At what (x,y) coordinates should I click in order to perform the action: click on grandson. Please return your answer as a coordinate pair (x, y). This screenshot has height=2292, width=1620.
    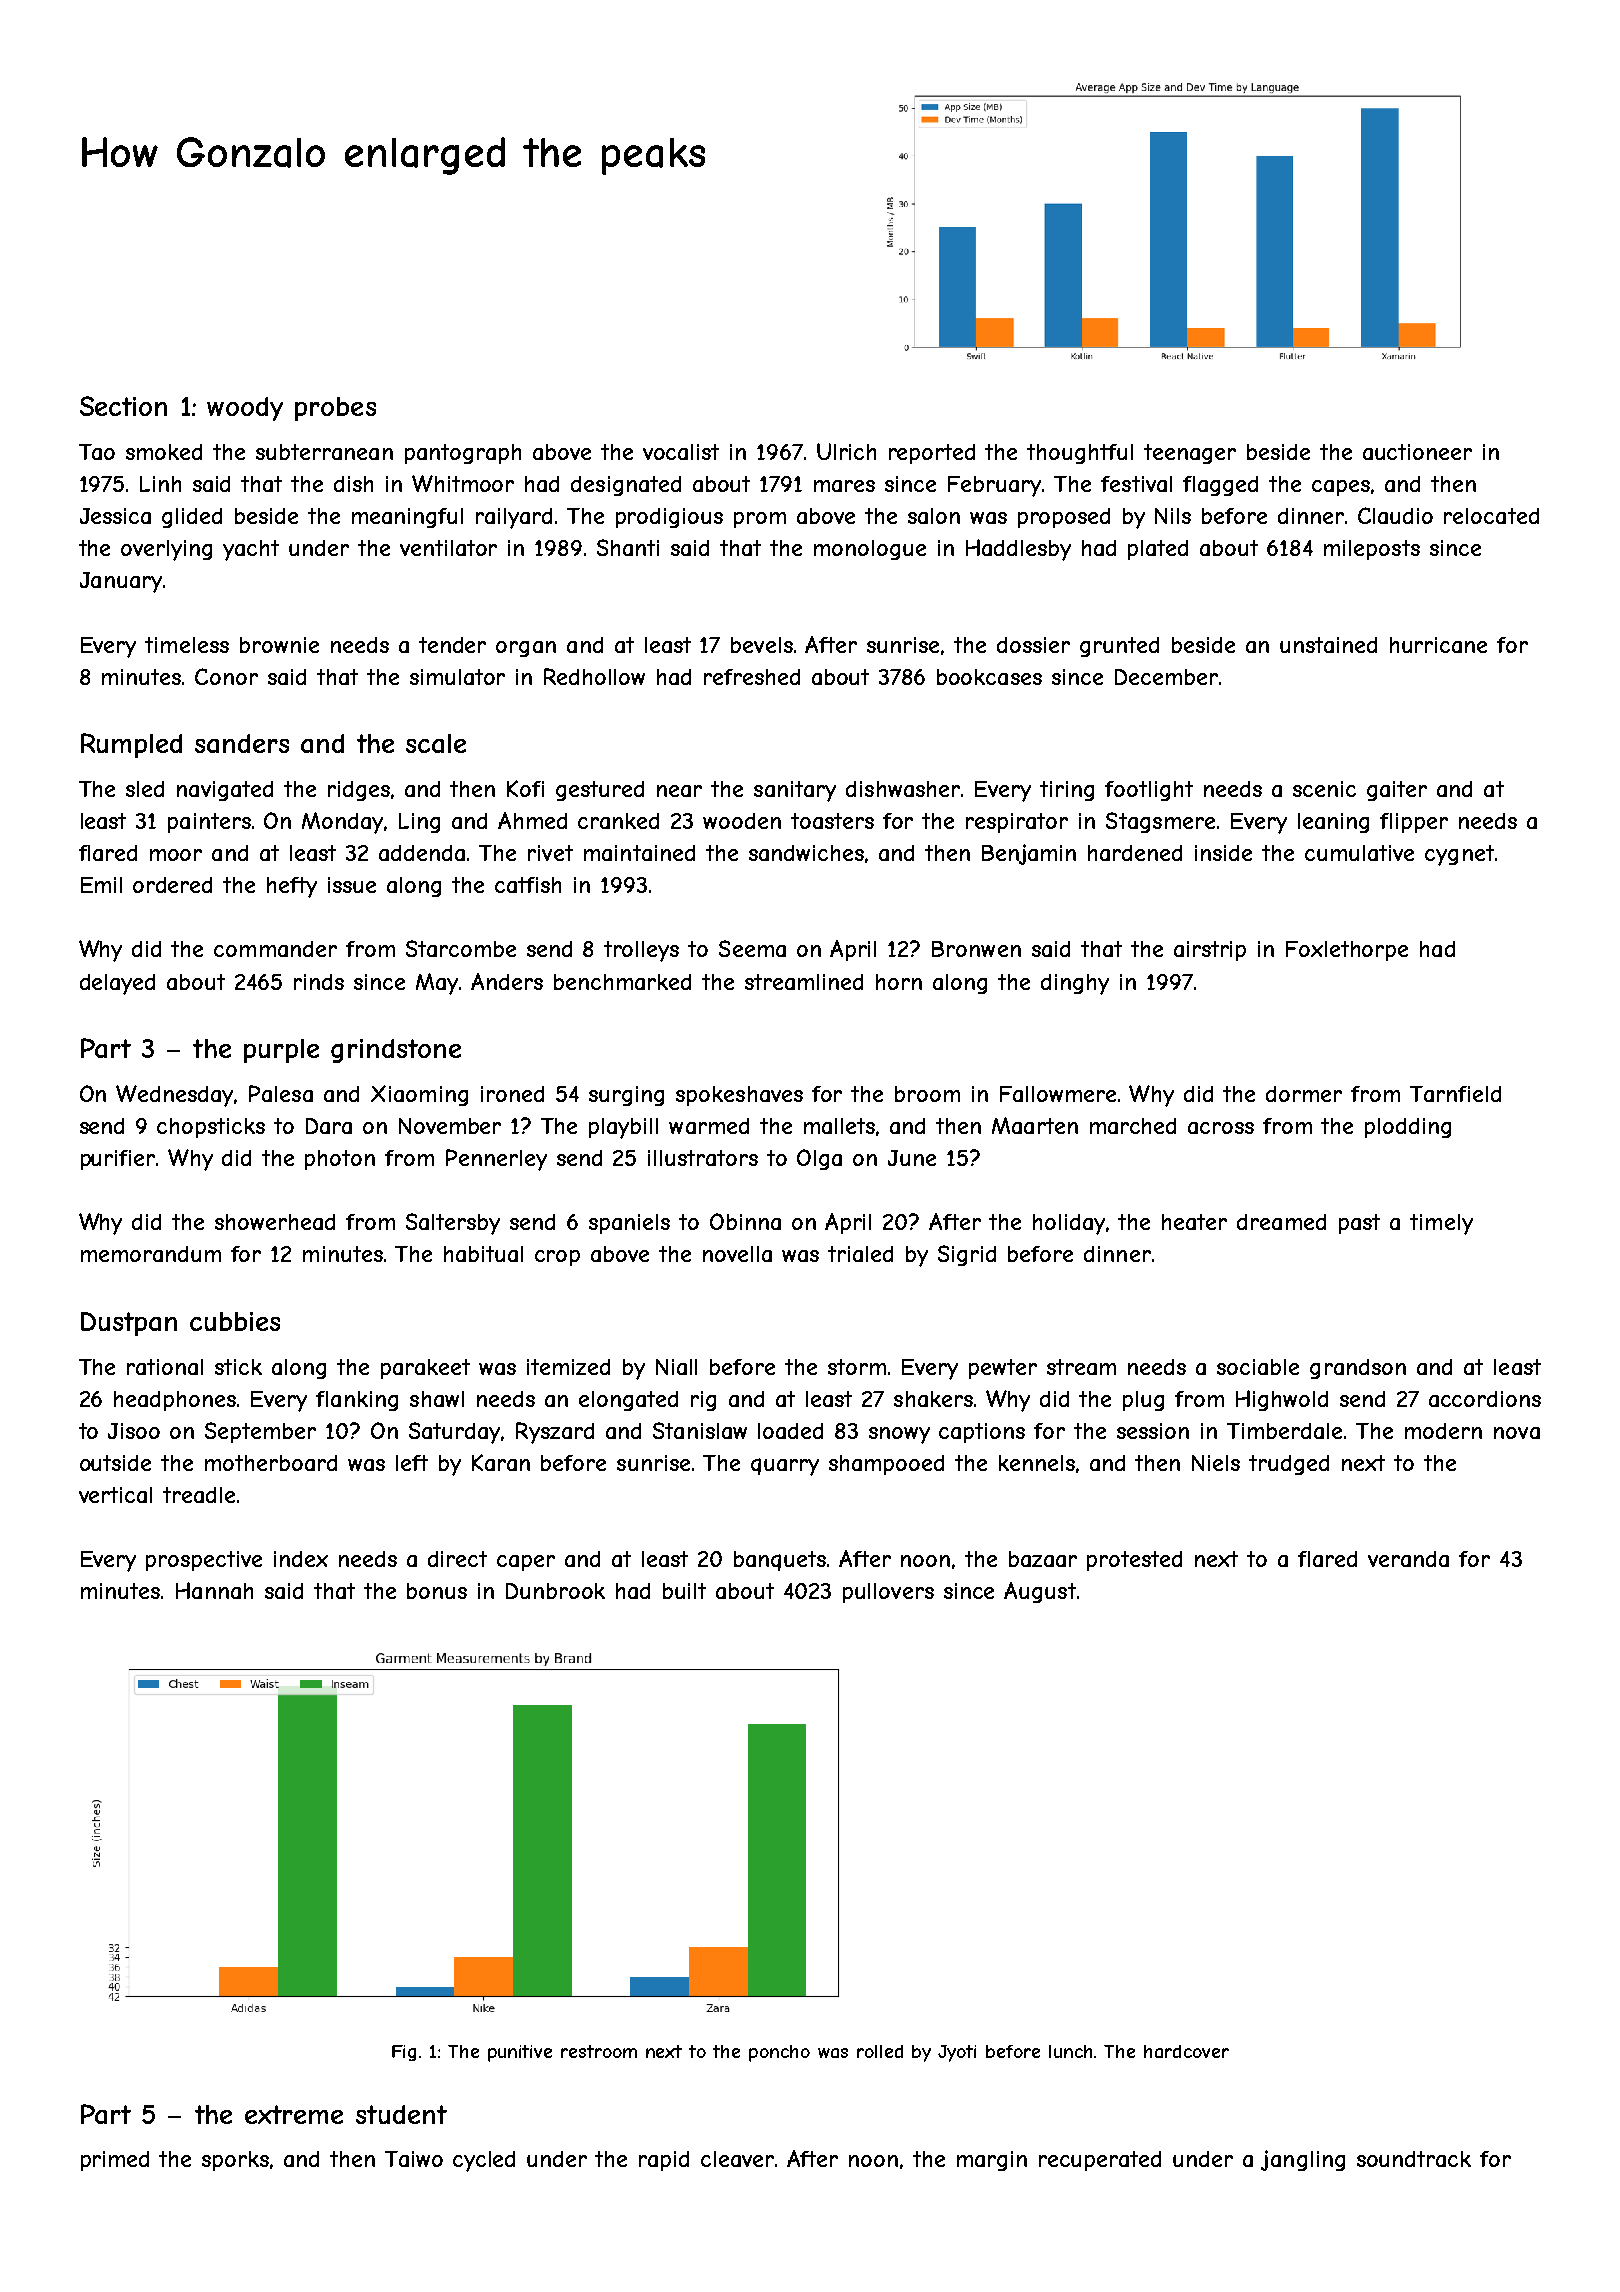
    Looking at the image, I should click on (1358, 1369).
